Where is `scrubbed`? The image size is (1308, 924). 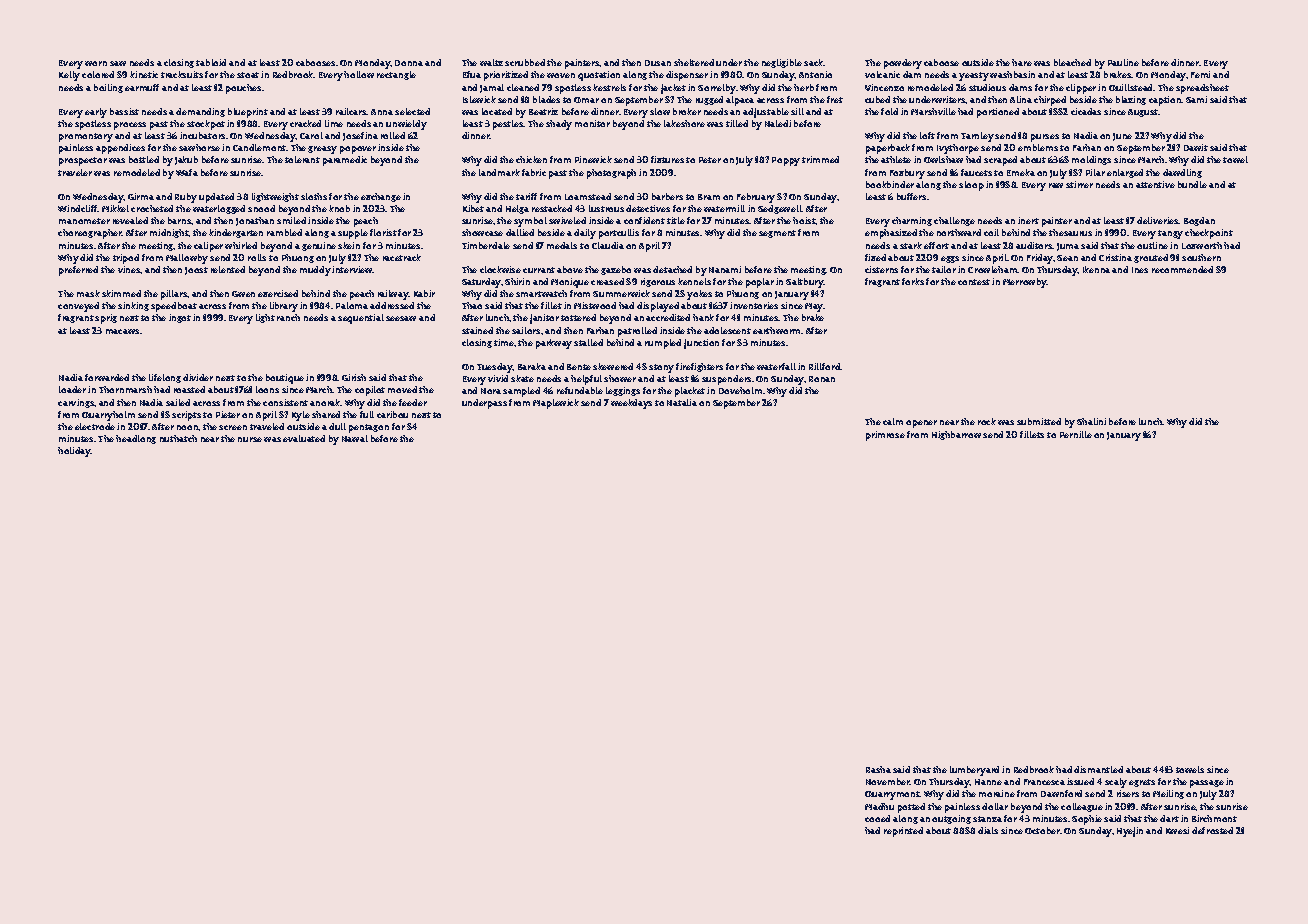
scrubbed is located at coordinates (525, 62).
